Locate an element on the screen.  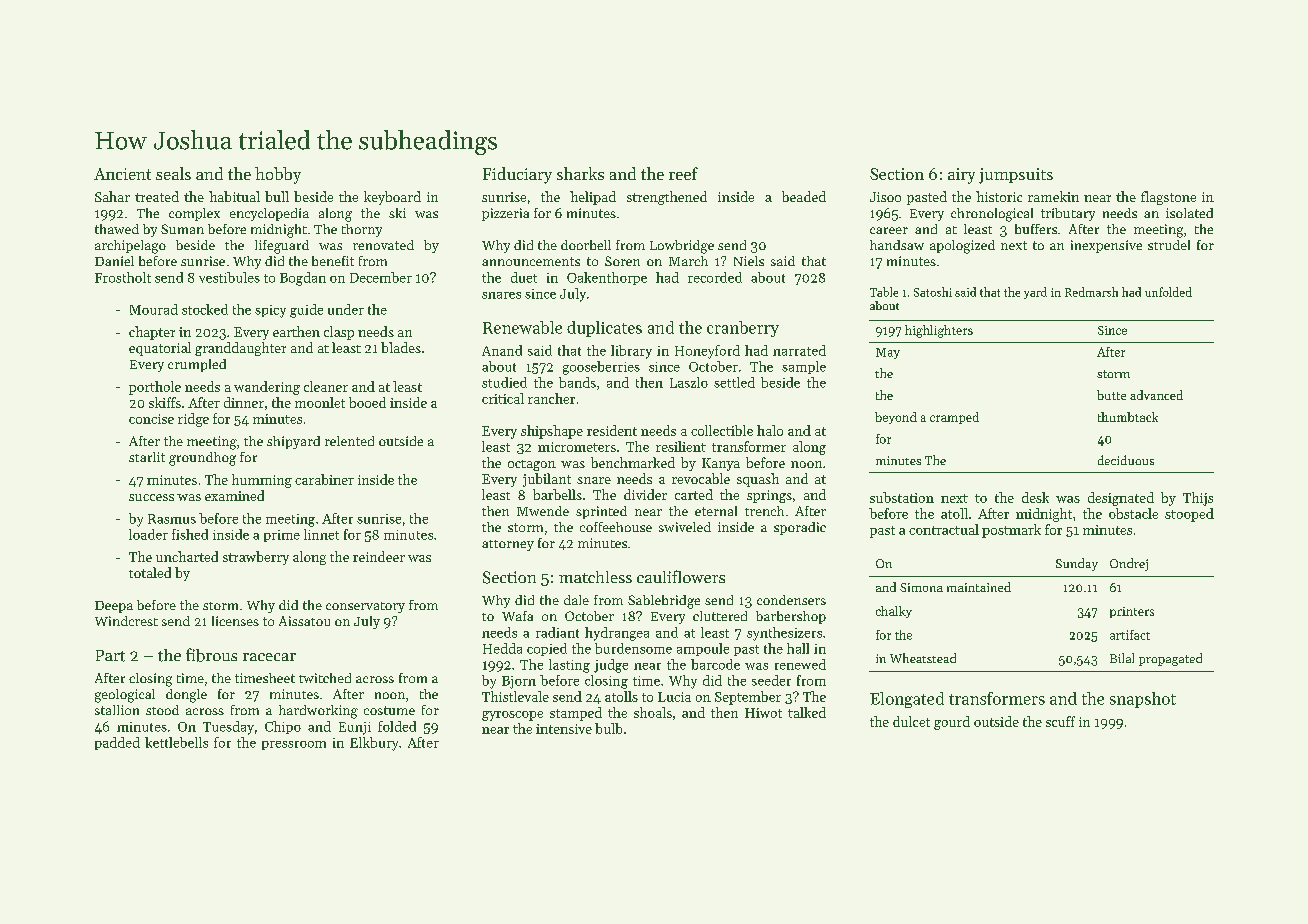
intensive is located at coordinates (564, 729).
